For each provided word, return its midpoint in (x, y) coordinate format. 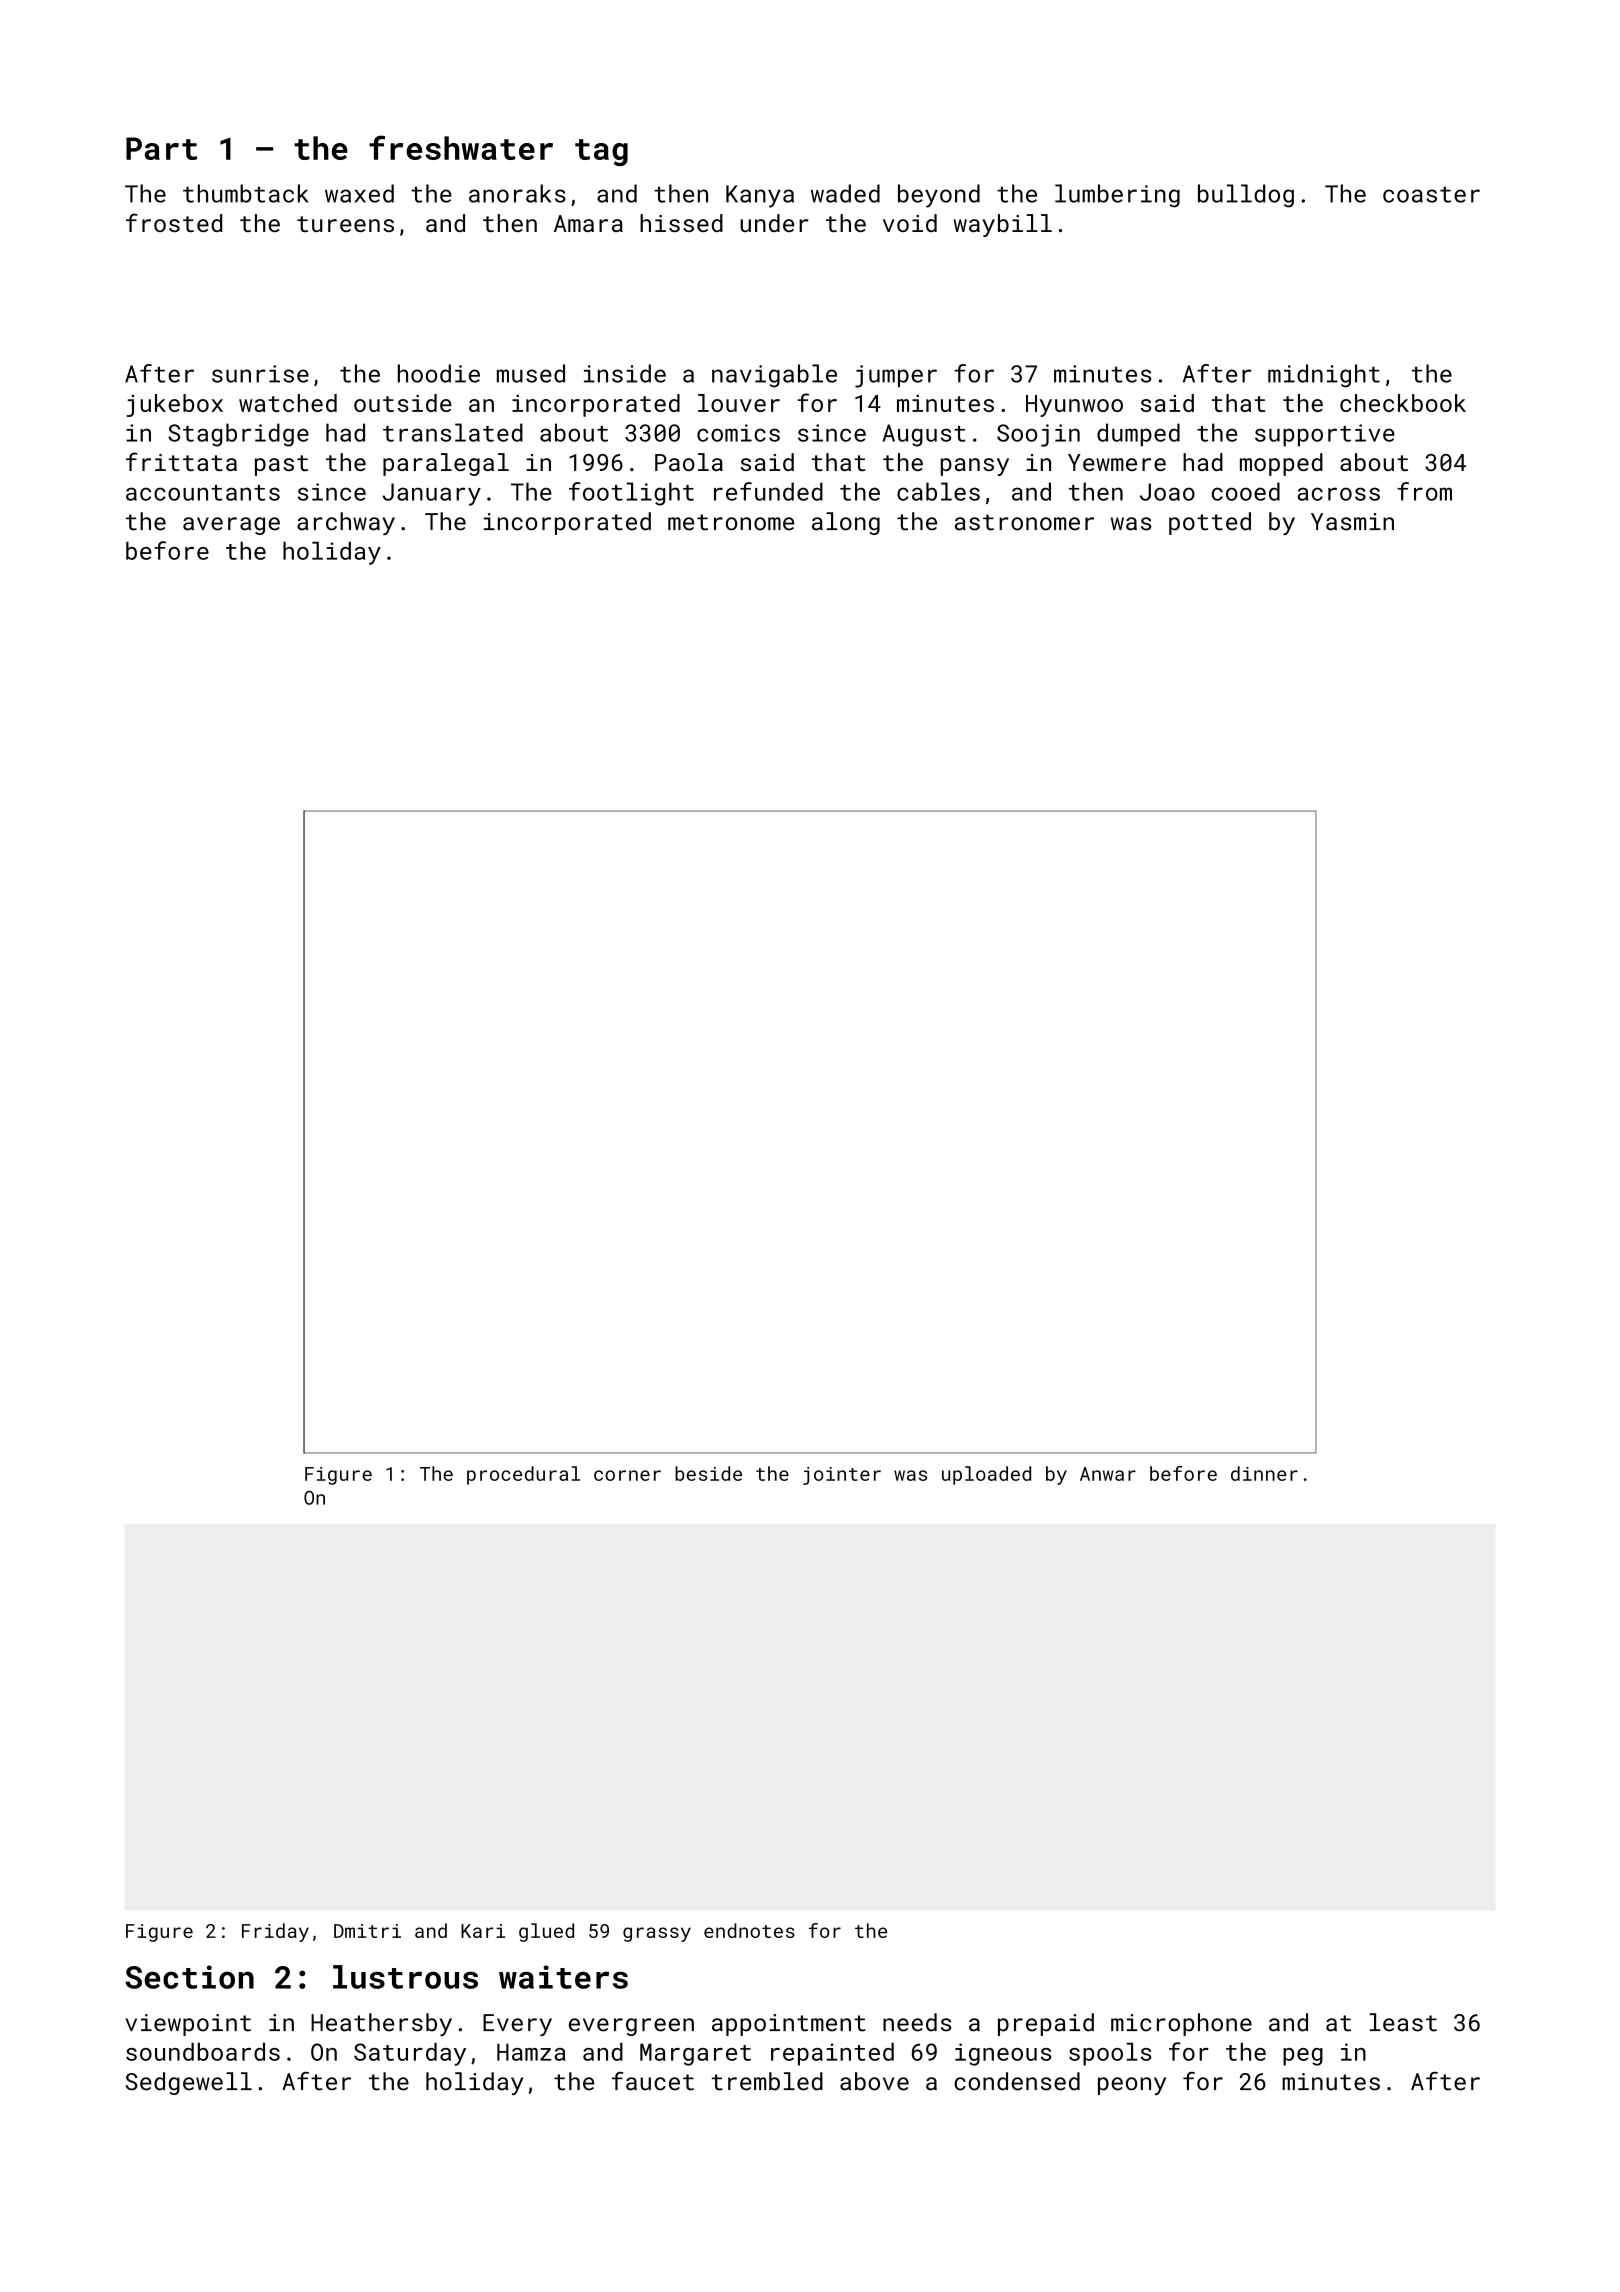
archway (346, 523)
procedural (523, 1475)
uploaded (986, 1475)
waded (845, 193)
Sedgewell (189, 2083)
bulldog (1246, 196)
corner (627, 1475)
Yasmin (1352, 522)
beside (708, 1473)
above (874, 2081)
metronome (731, 522)
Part (161, 148)
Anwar (1108, 1474)
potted (1210, 523)
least (1403, 2022)
